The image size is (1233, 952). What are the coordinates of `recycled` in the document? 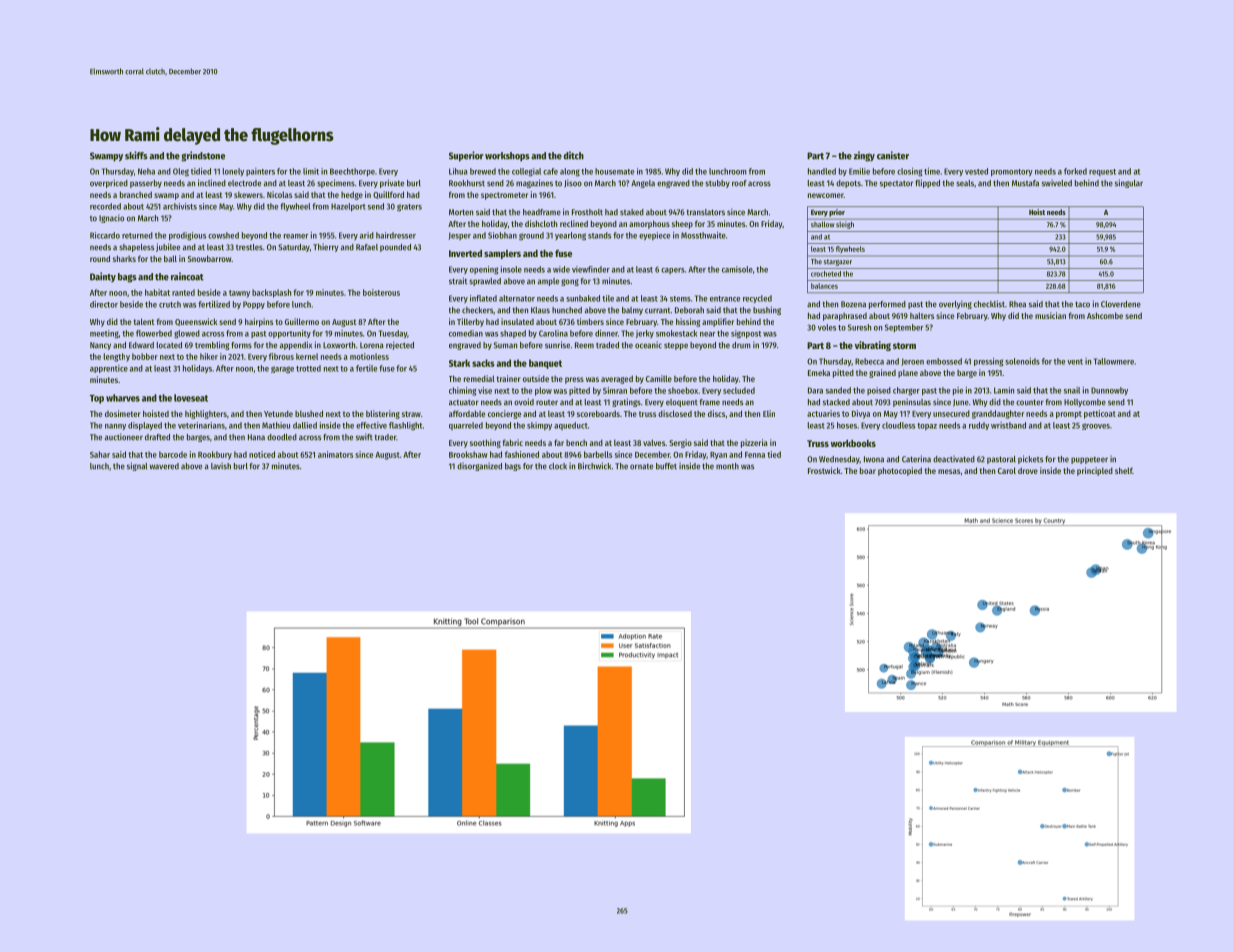 It's located at (757, 299).
